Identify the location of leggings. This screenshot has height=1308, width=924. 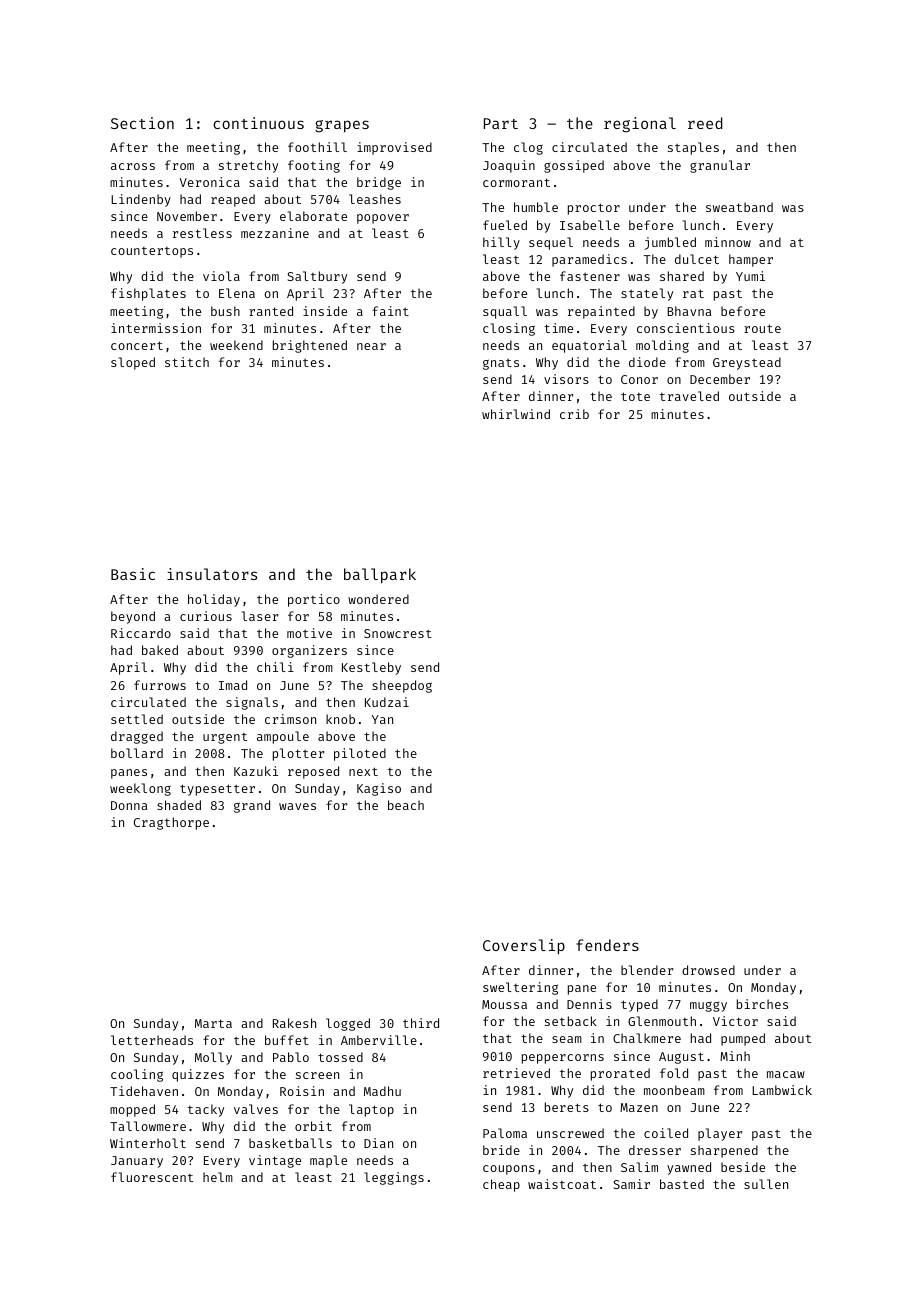
(394, 1178).
